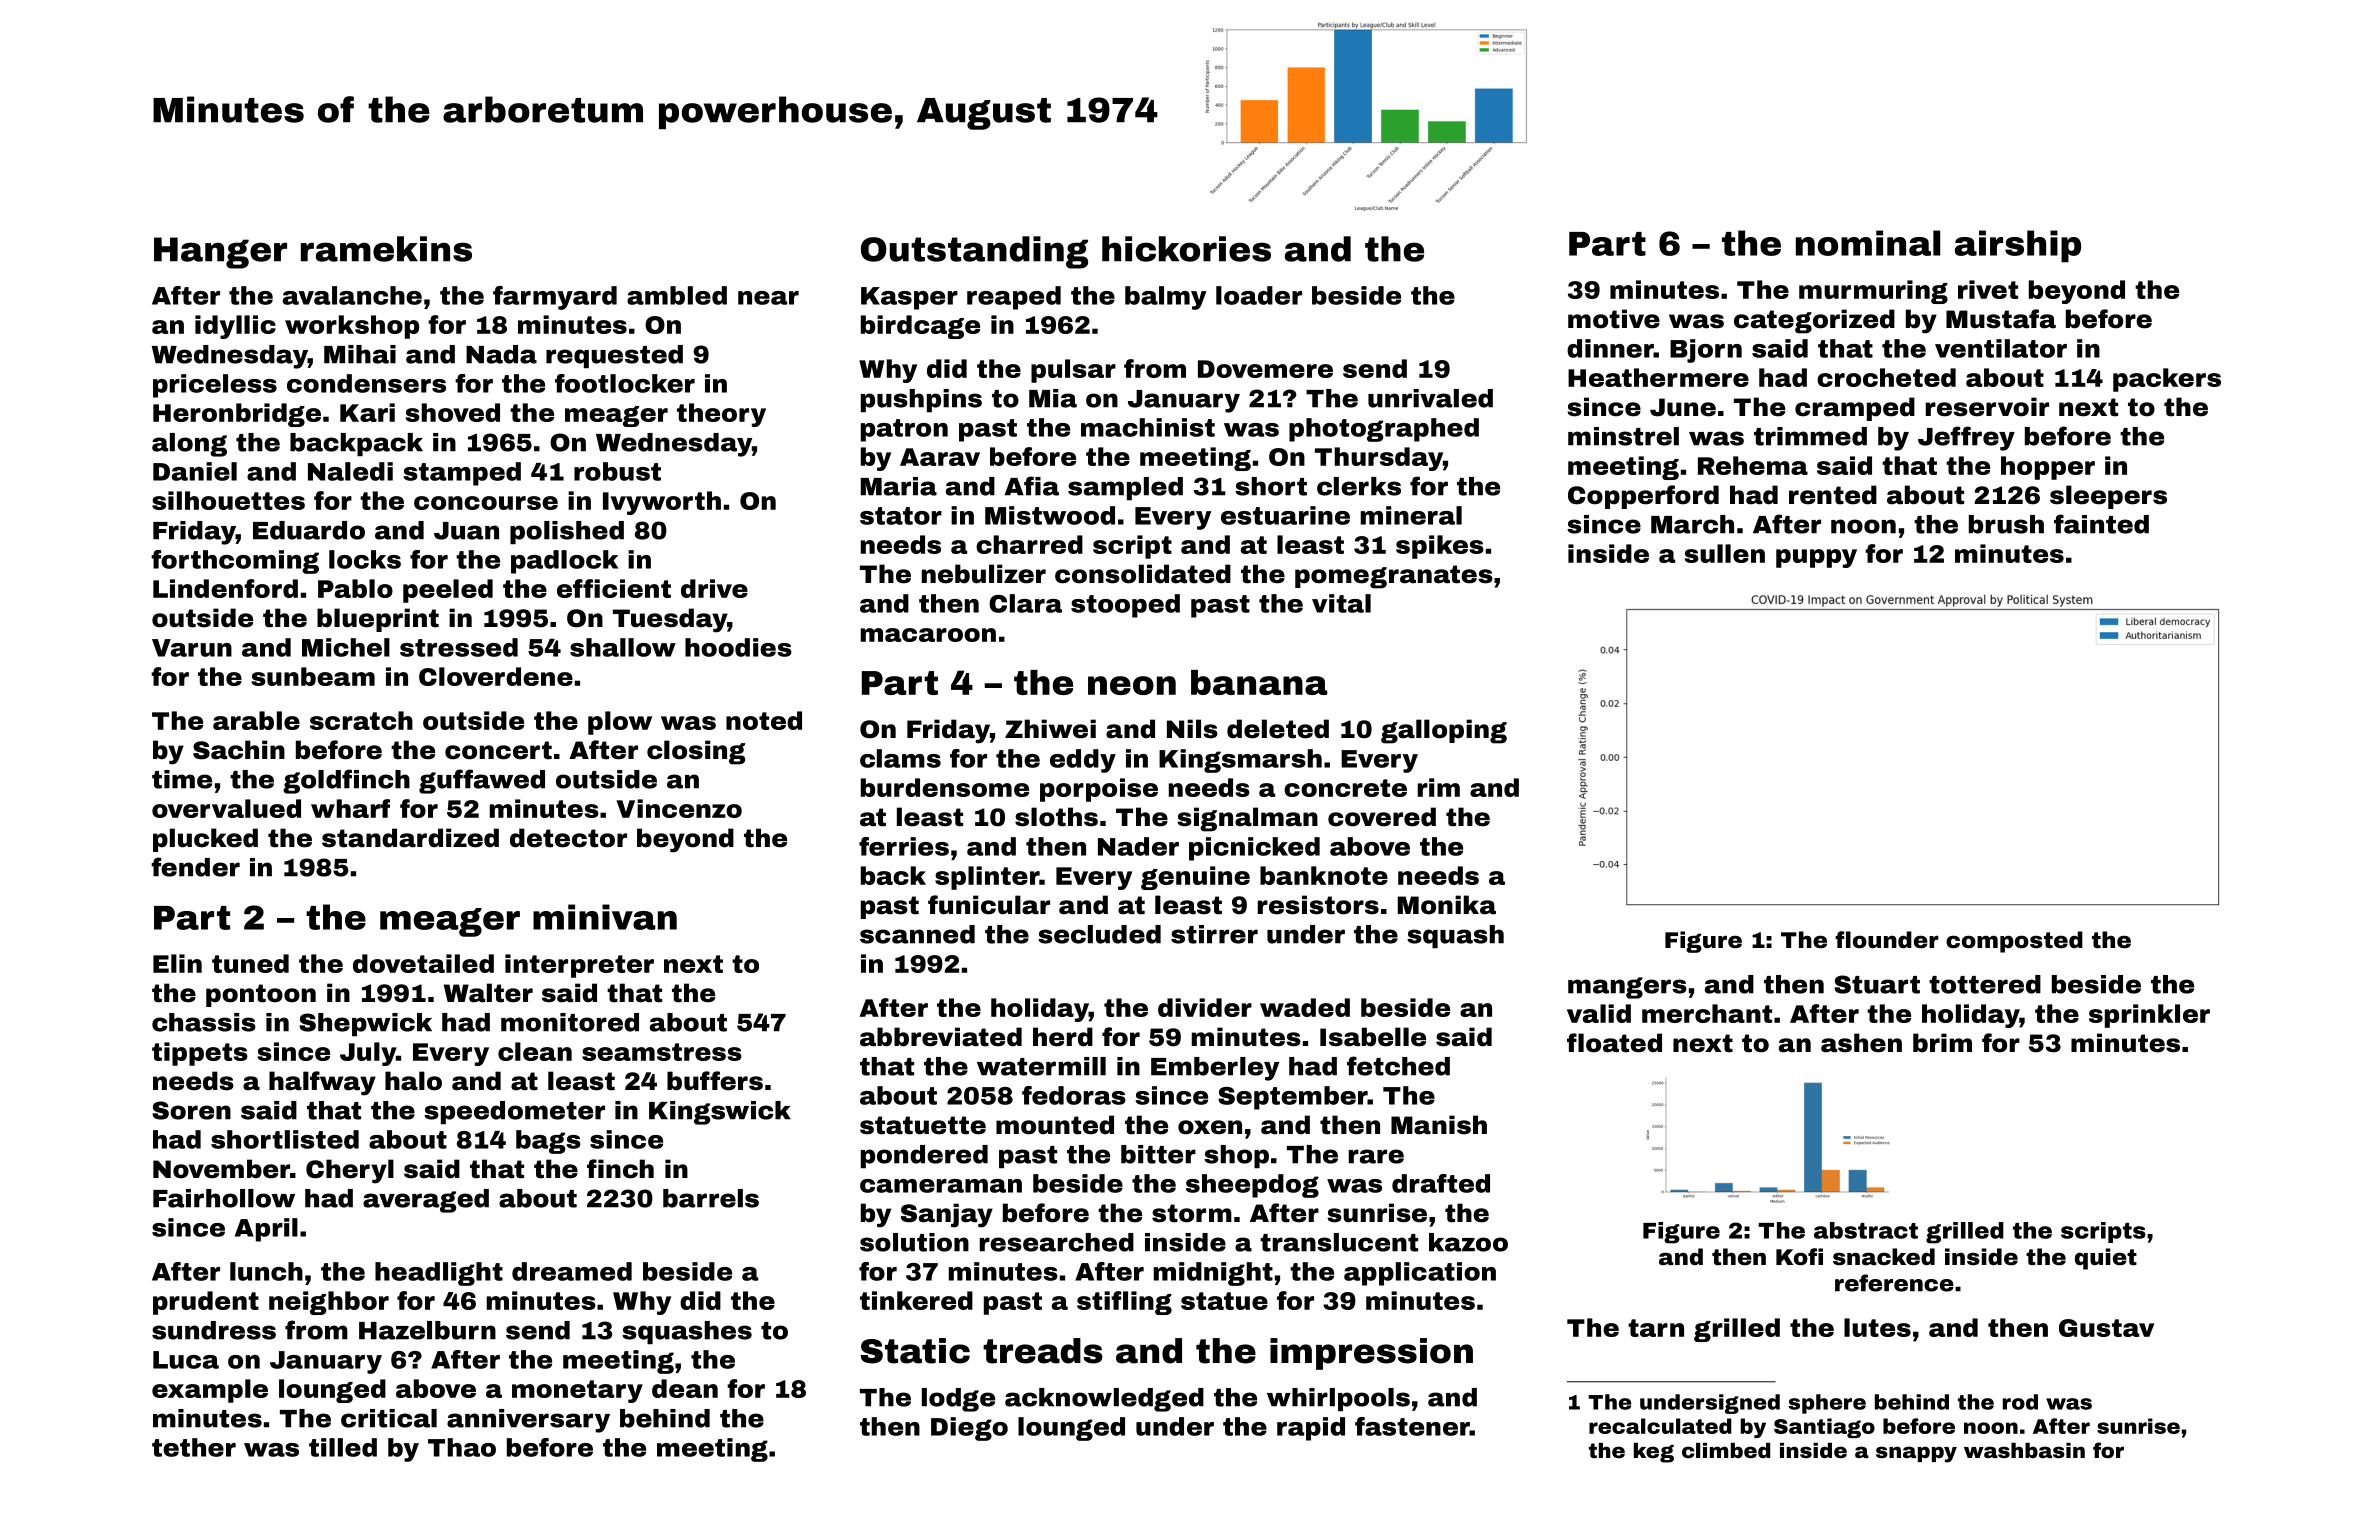 The width and height of the page is (2380, 1540). What do you see at coordinates (1816, 558) in the page?
I see `puppy` at bounding box center [1816, 558].
